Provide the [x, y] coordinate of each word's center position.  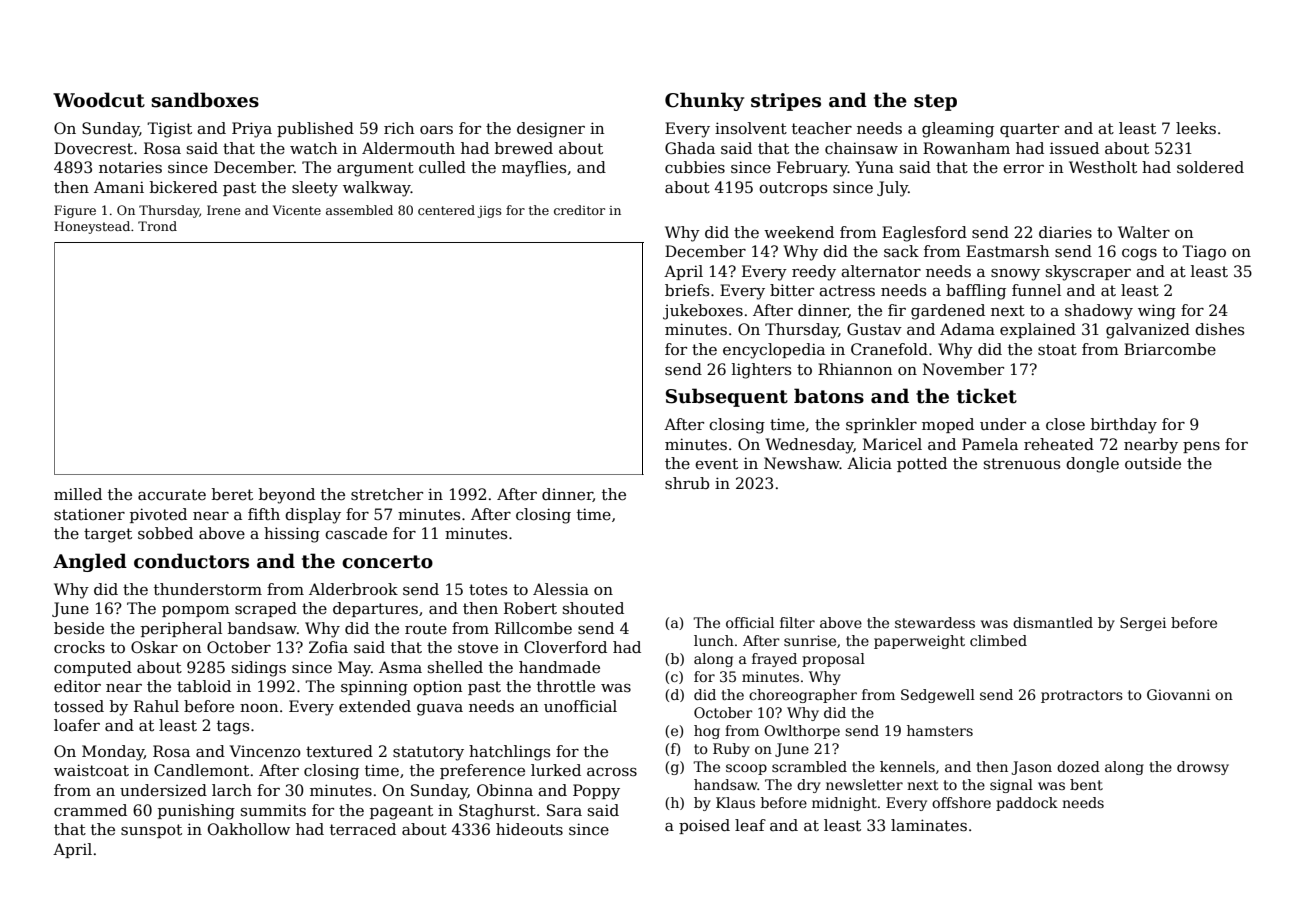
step [935, 102]
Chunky [704, 101]
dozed [1078, 766]
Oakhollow [249, 829]
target [108, 535]
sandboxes [205, 100]
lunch [714, 640]
